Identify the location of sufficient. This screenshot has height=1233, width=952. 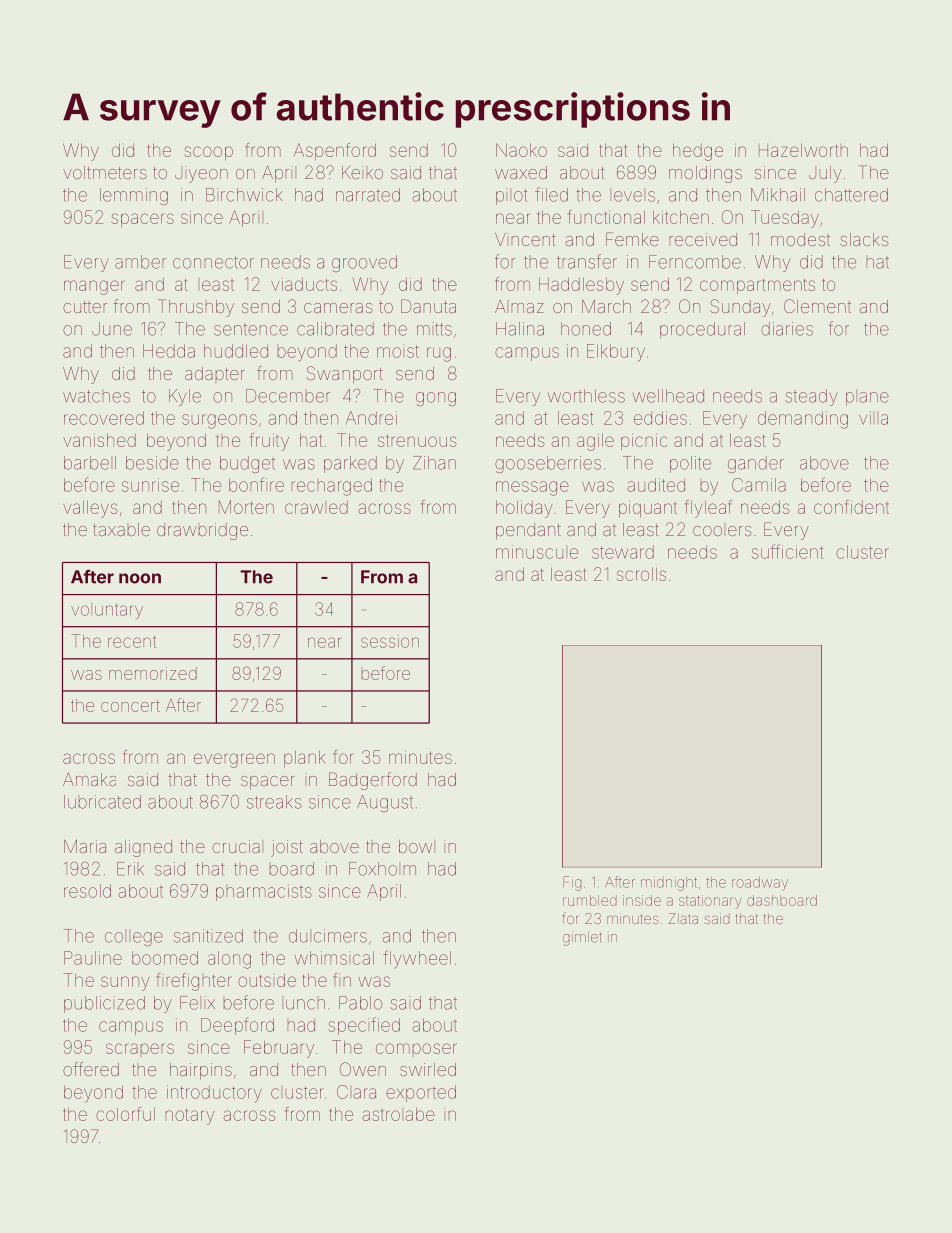
(787, 551).
